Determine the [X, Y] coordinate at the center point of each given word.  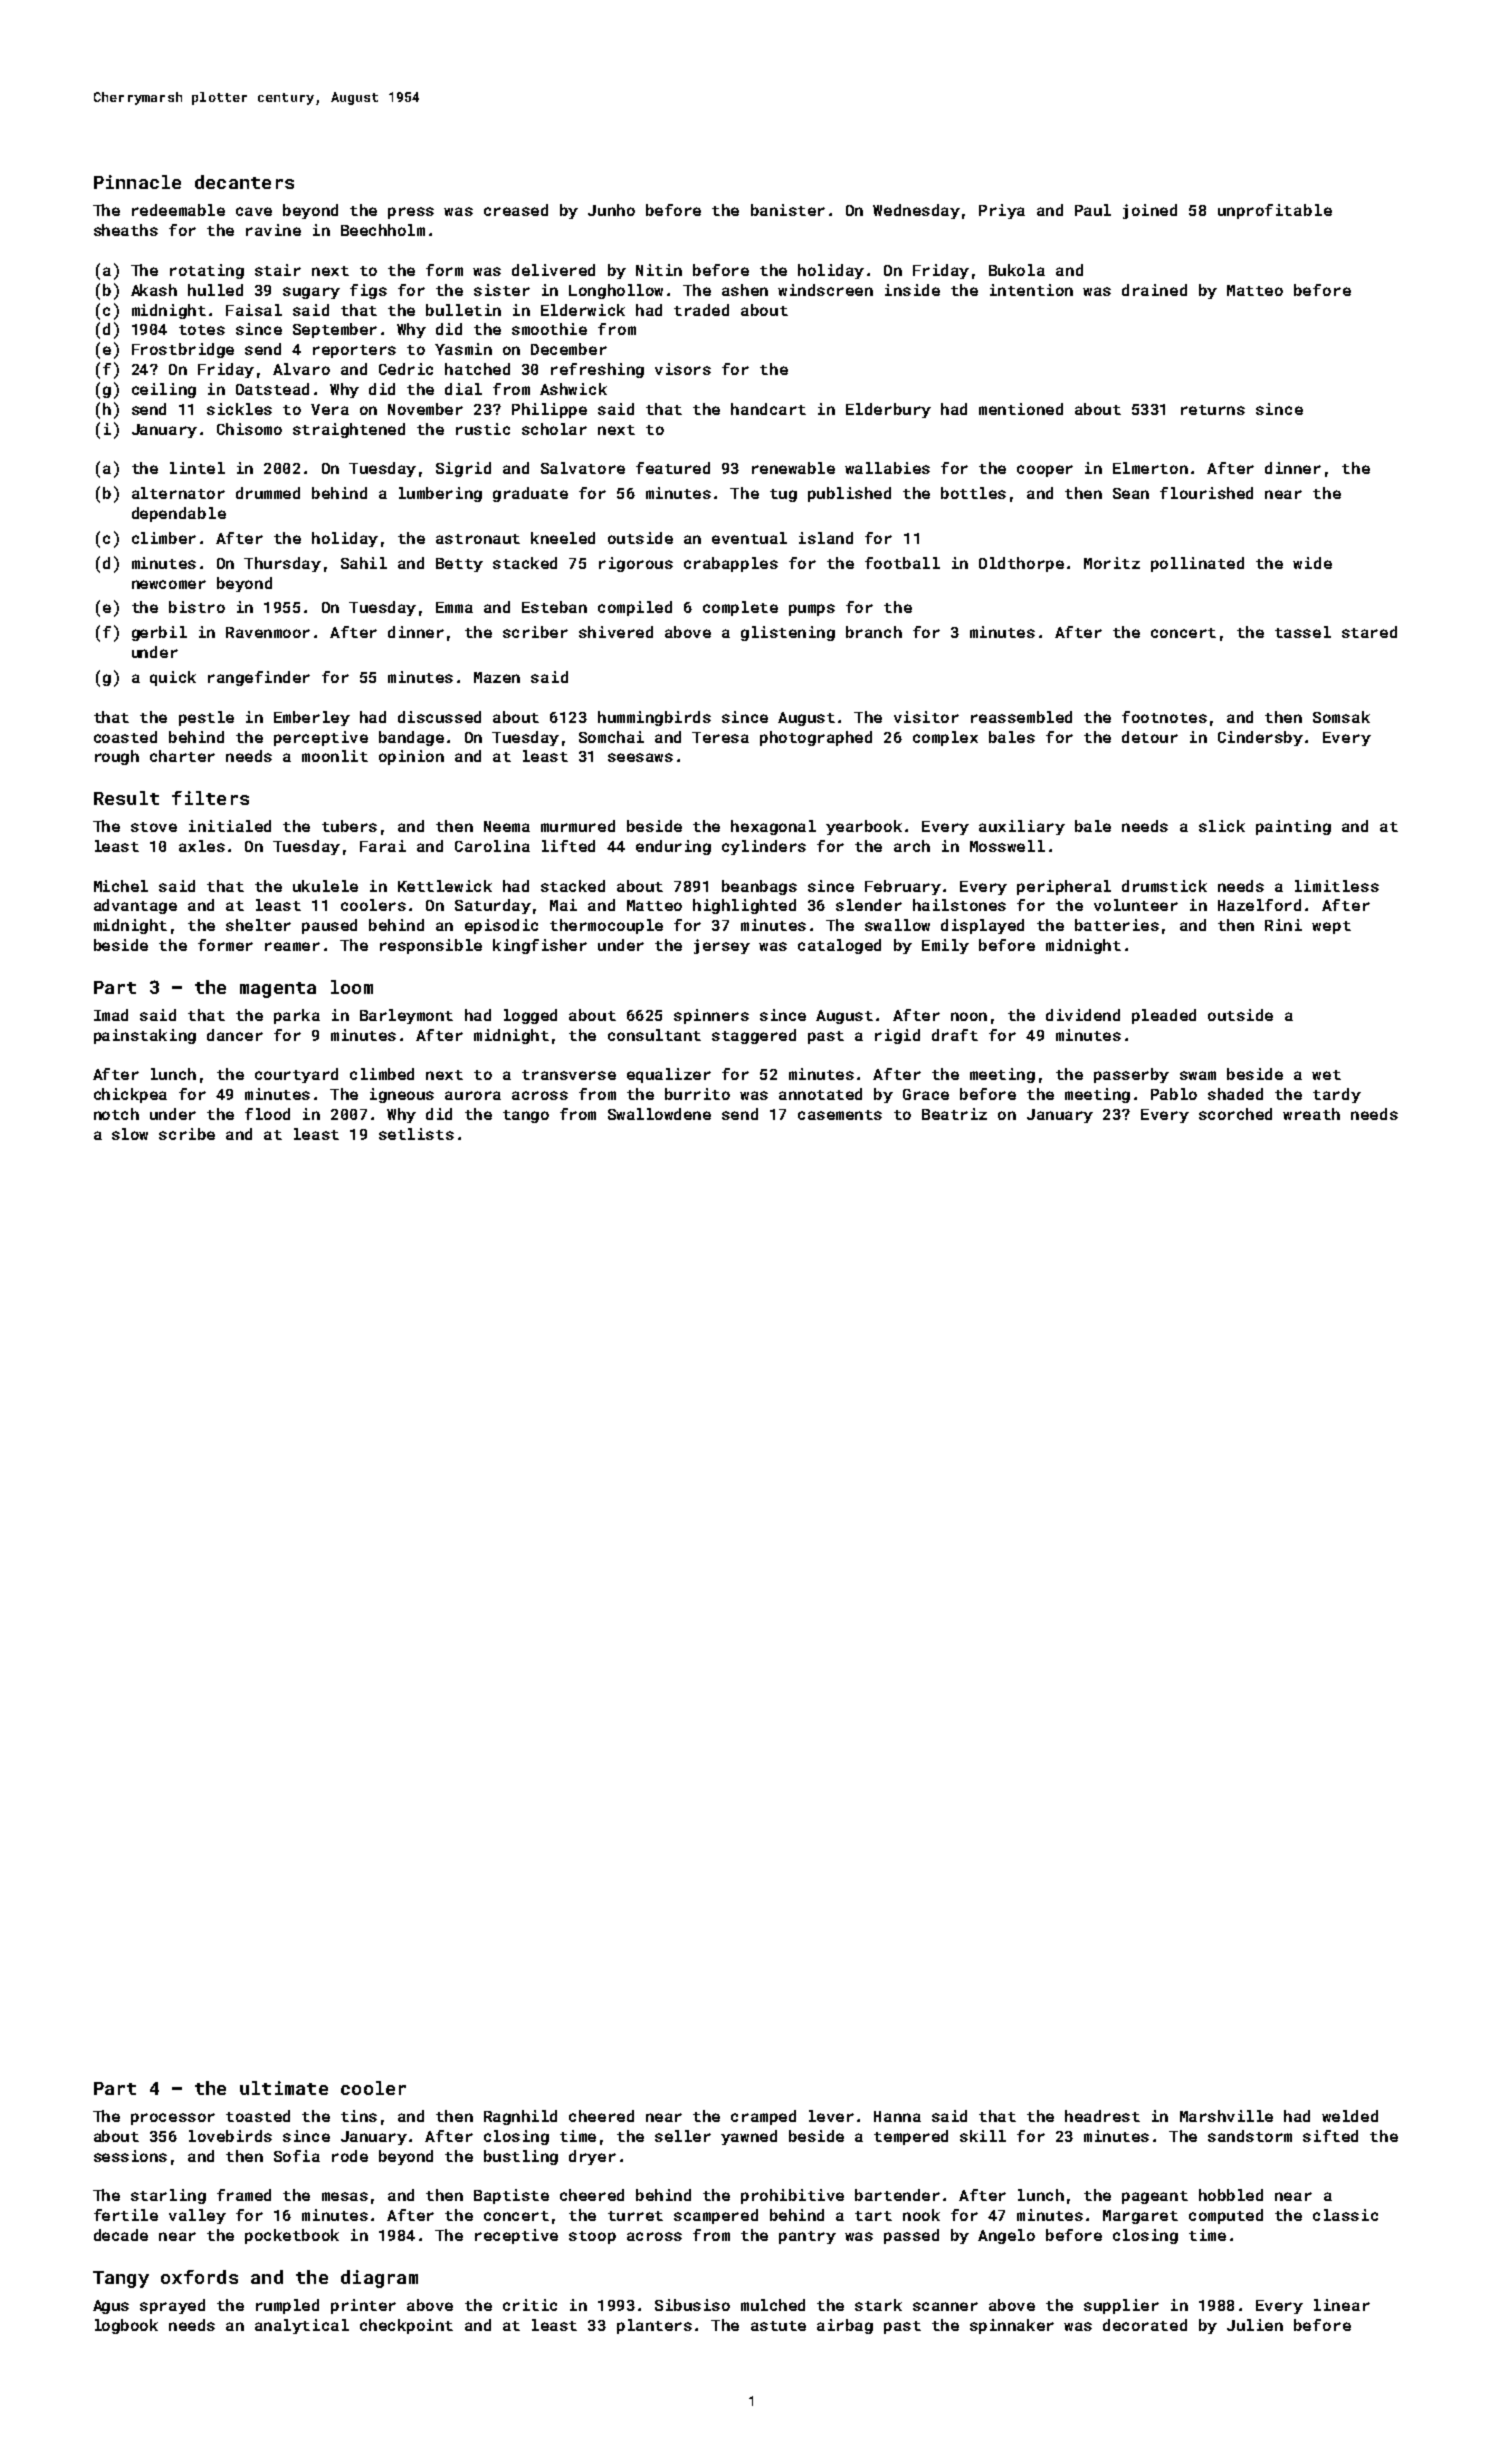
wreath [1311, 1114]
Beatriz [954, 1114]
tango [526, 1116]
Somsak [1341, 717]
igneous [402, 1095]
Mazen [497, 677]
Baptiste [511, 2196]
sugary [311, 293]
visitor [926, 717]
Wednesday [916, 211]
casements [840, 1115]
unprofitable [1275, 211]
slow [130, 1134]
